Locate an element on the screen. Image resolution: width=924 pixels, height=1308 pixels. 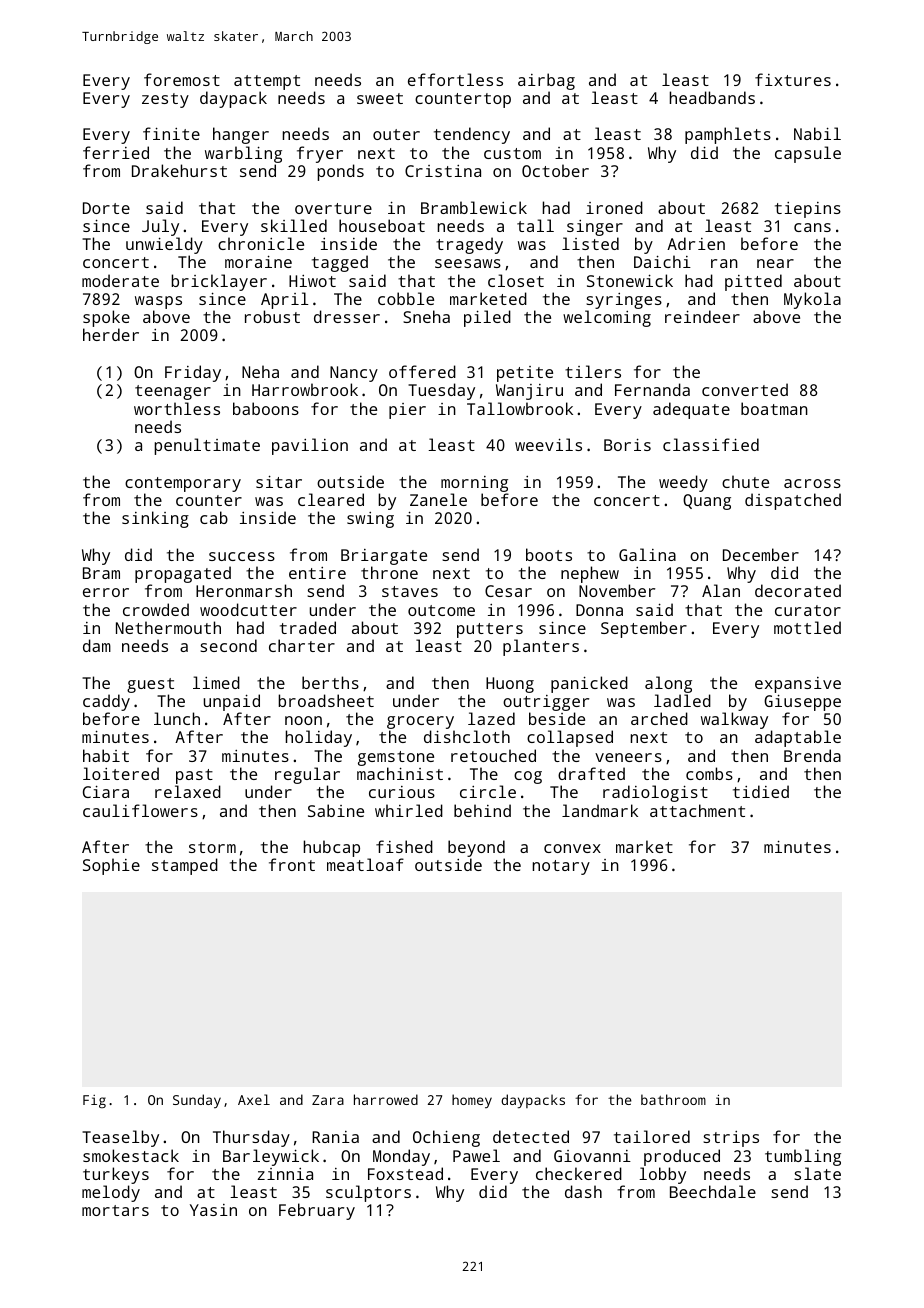
houseboat is located at coordinates (382, 225).
